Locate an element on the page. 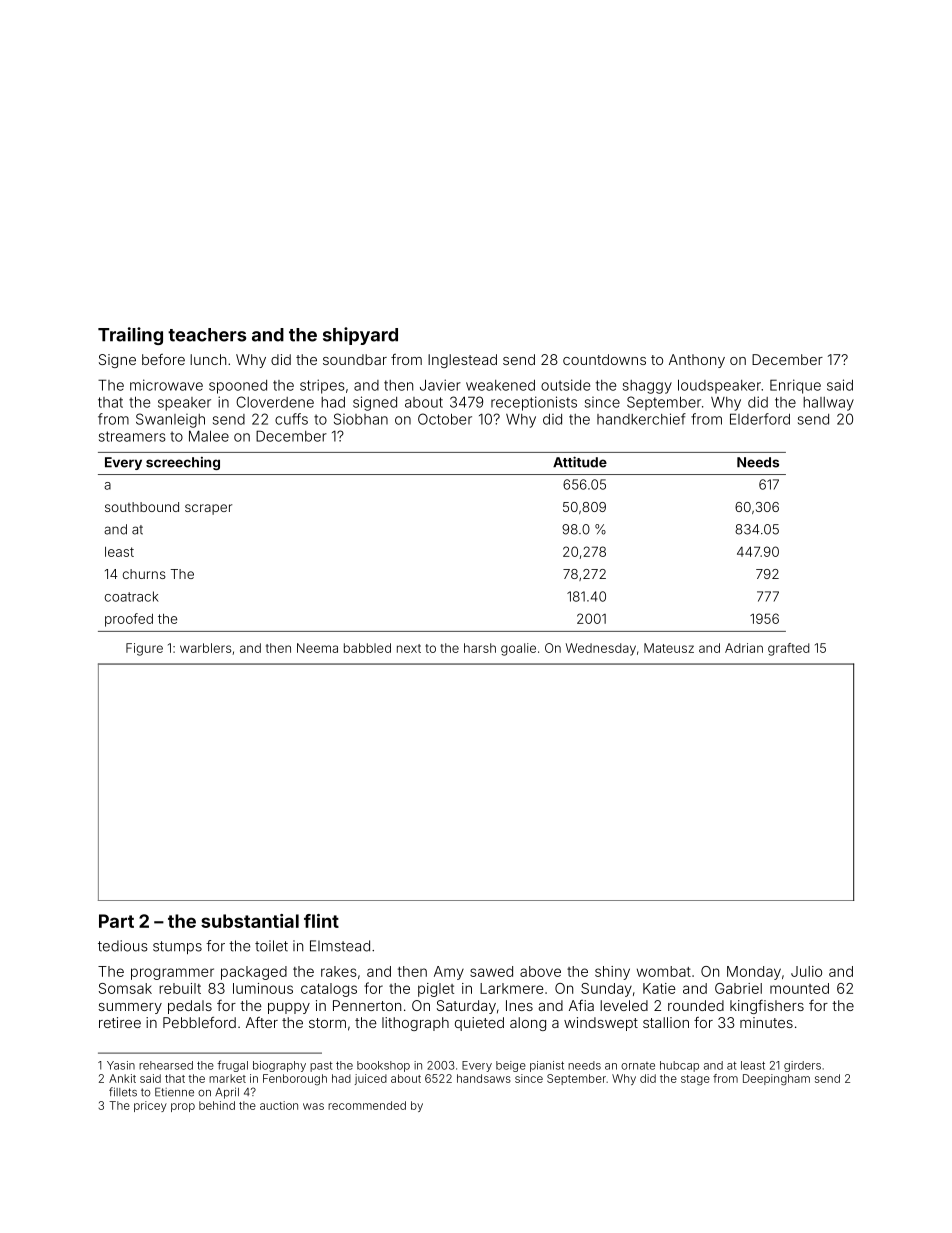 The image size is (952, 1233). Pebbleford is located at coordinates (199, 1022).
